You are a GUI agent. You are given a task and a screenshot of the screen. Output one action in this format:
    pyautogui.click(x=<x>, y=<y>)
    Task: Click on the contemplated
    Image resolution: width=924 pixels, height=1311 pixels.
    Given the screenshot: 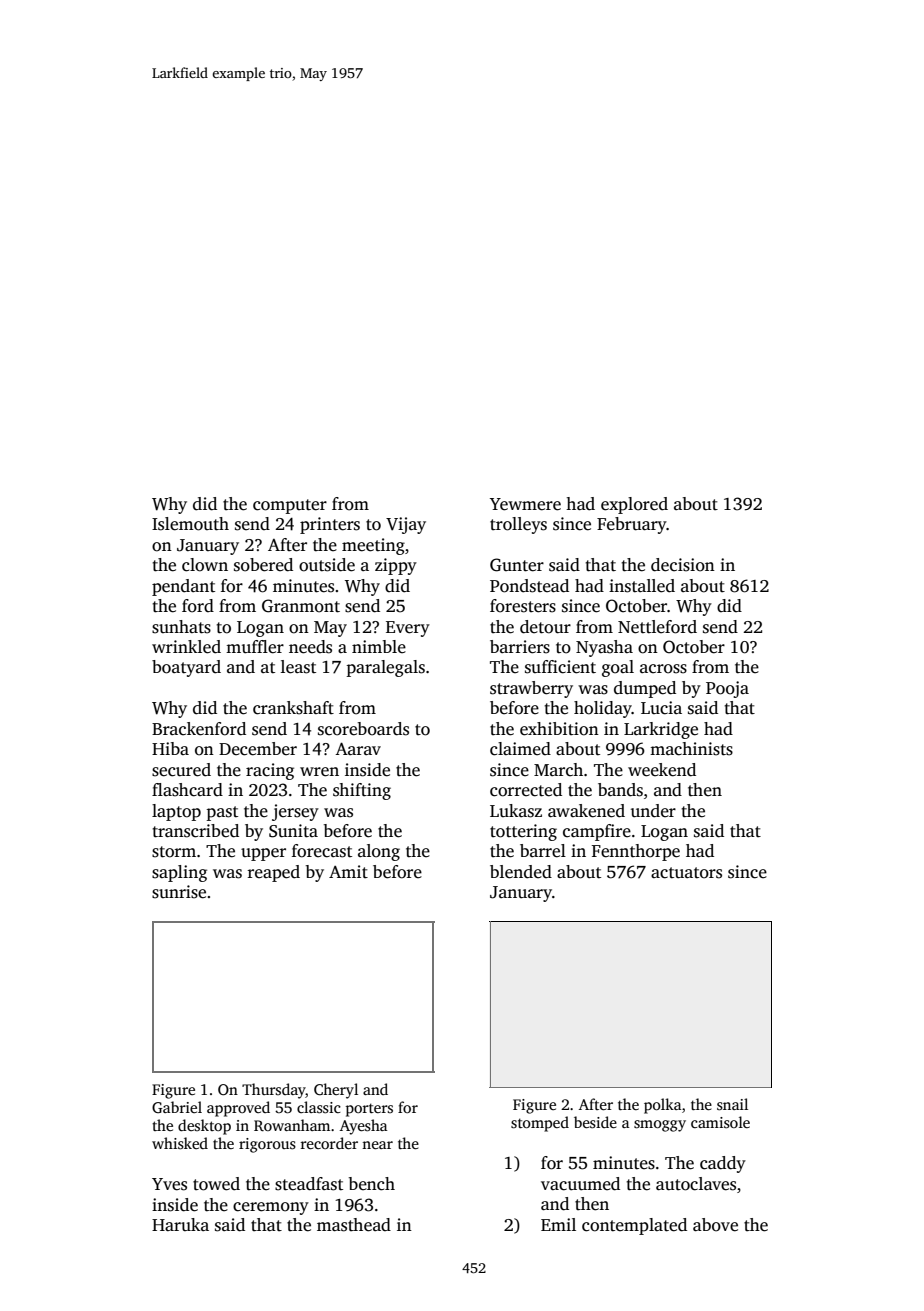 What is the action you would take?
    pyautogui.click(x=634, y=1226)
